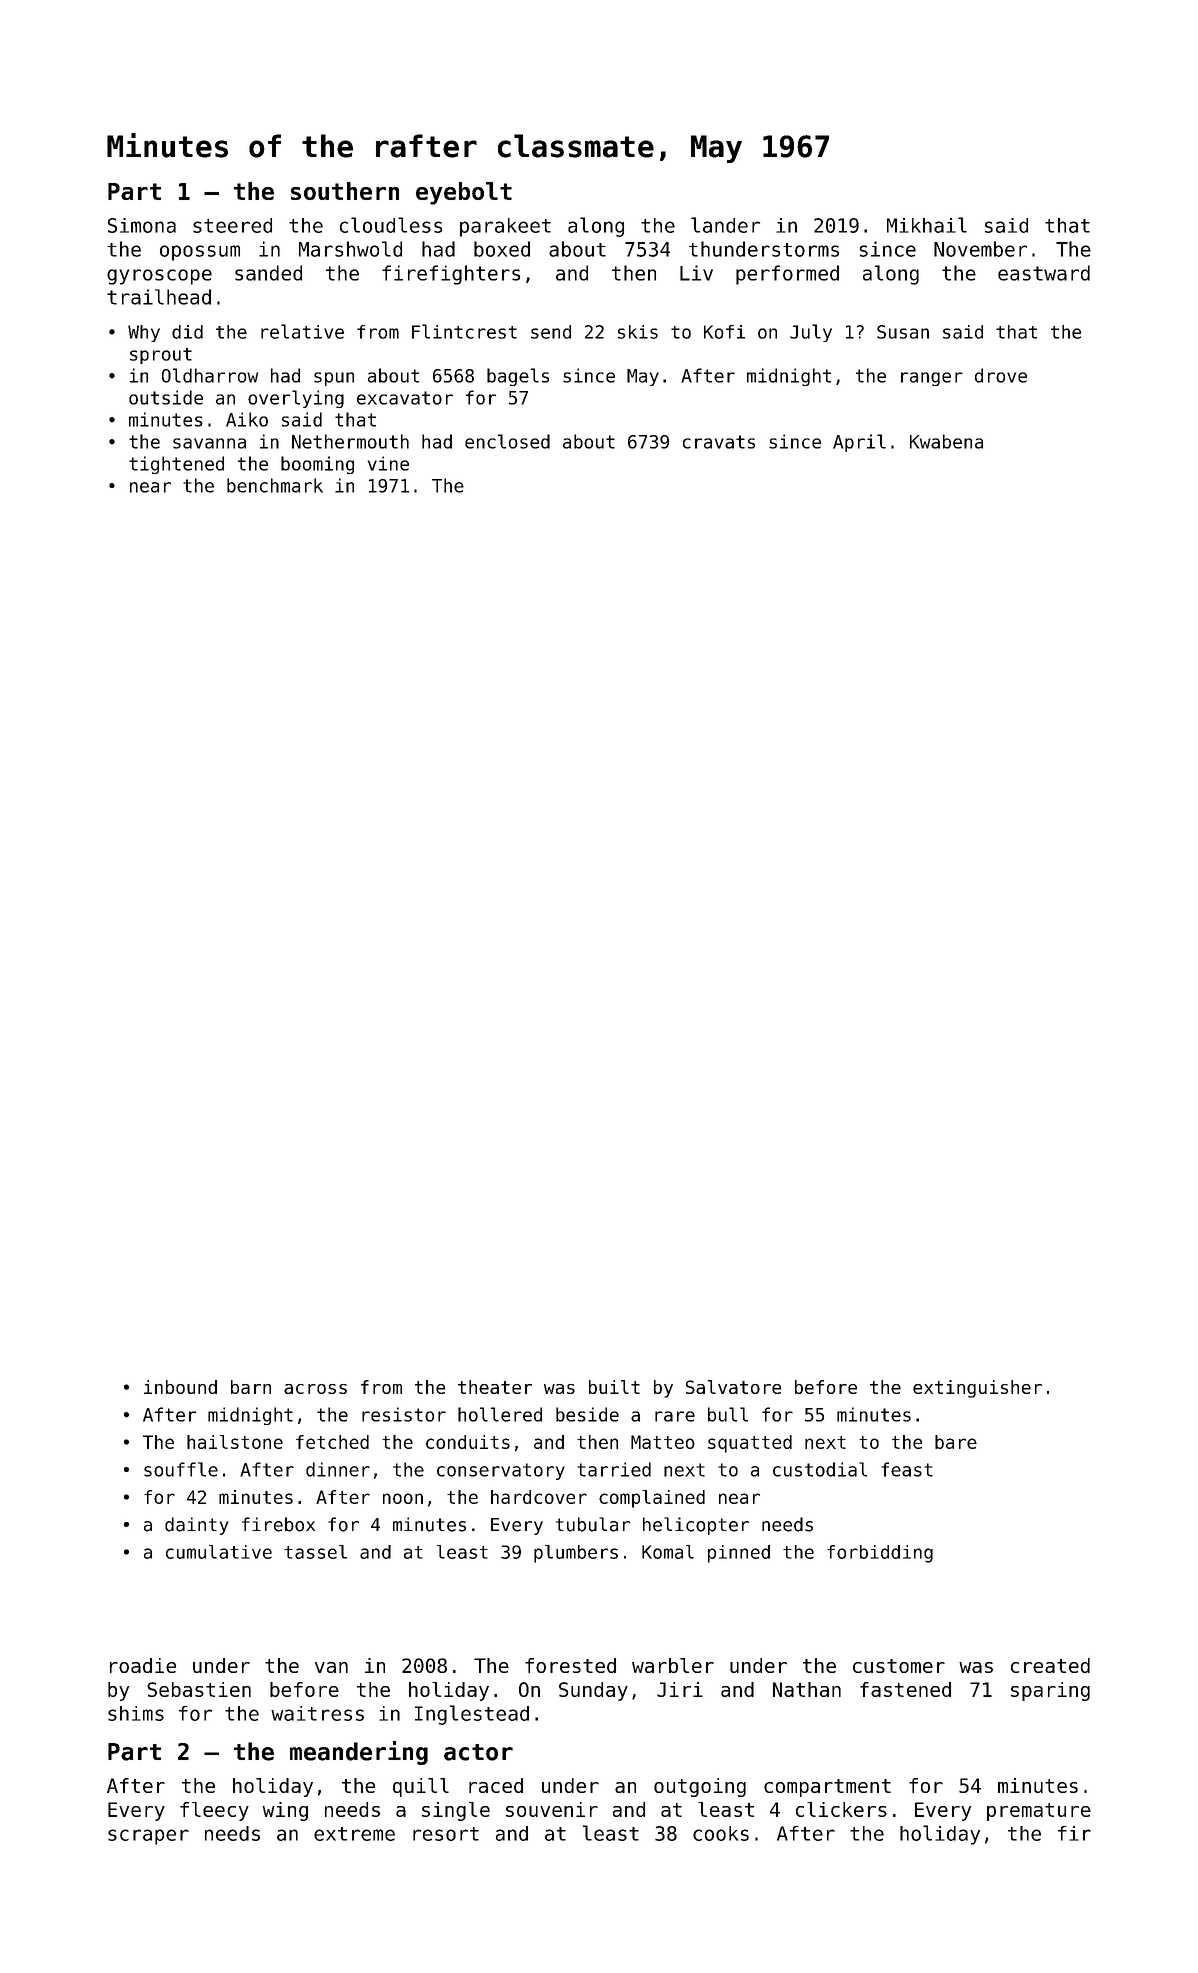  I want to click on extinguisher, so click(977, 1389).
